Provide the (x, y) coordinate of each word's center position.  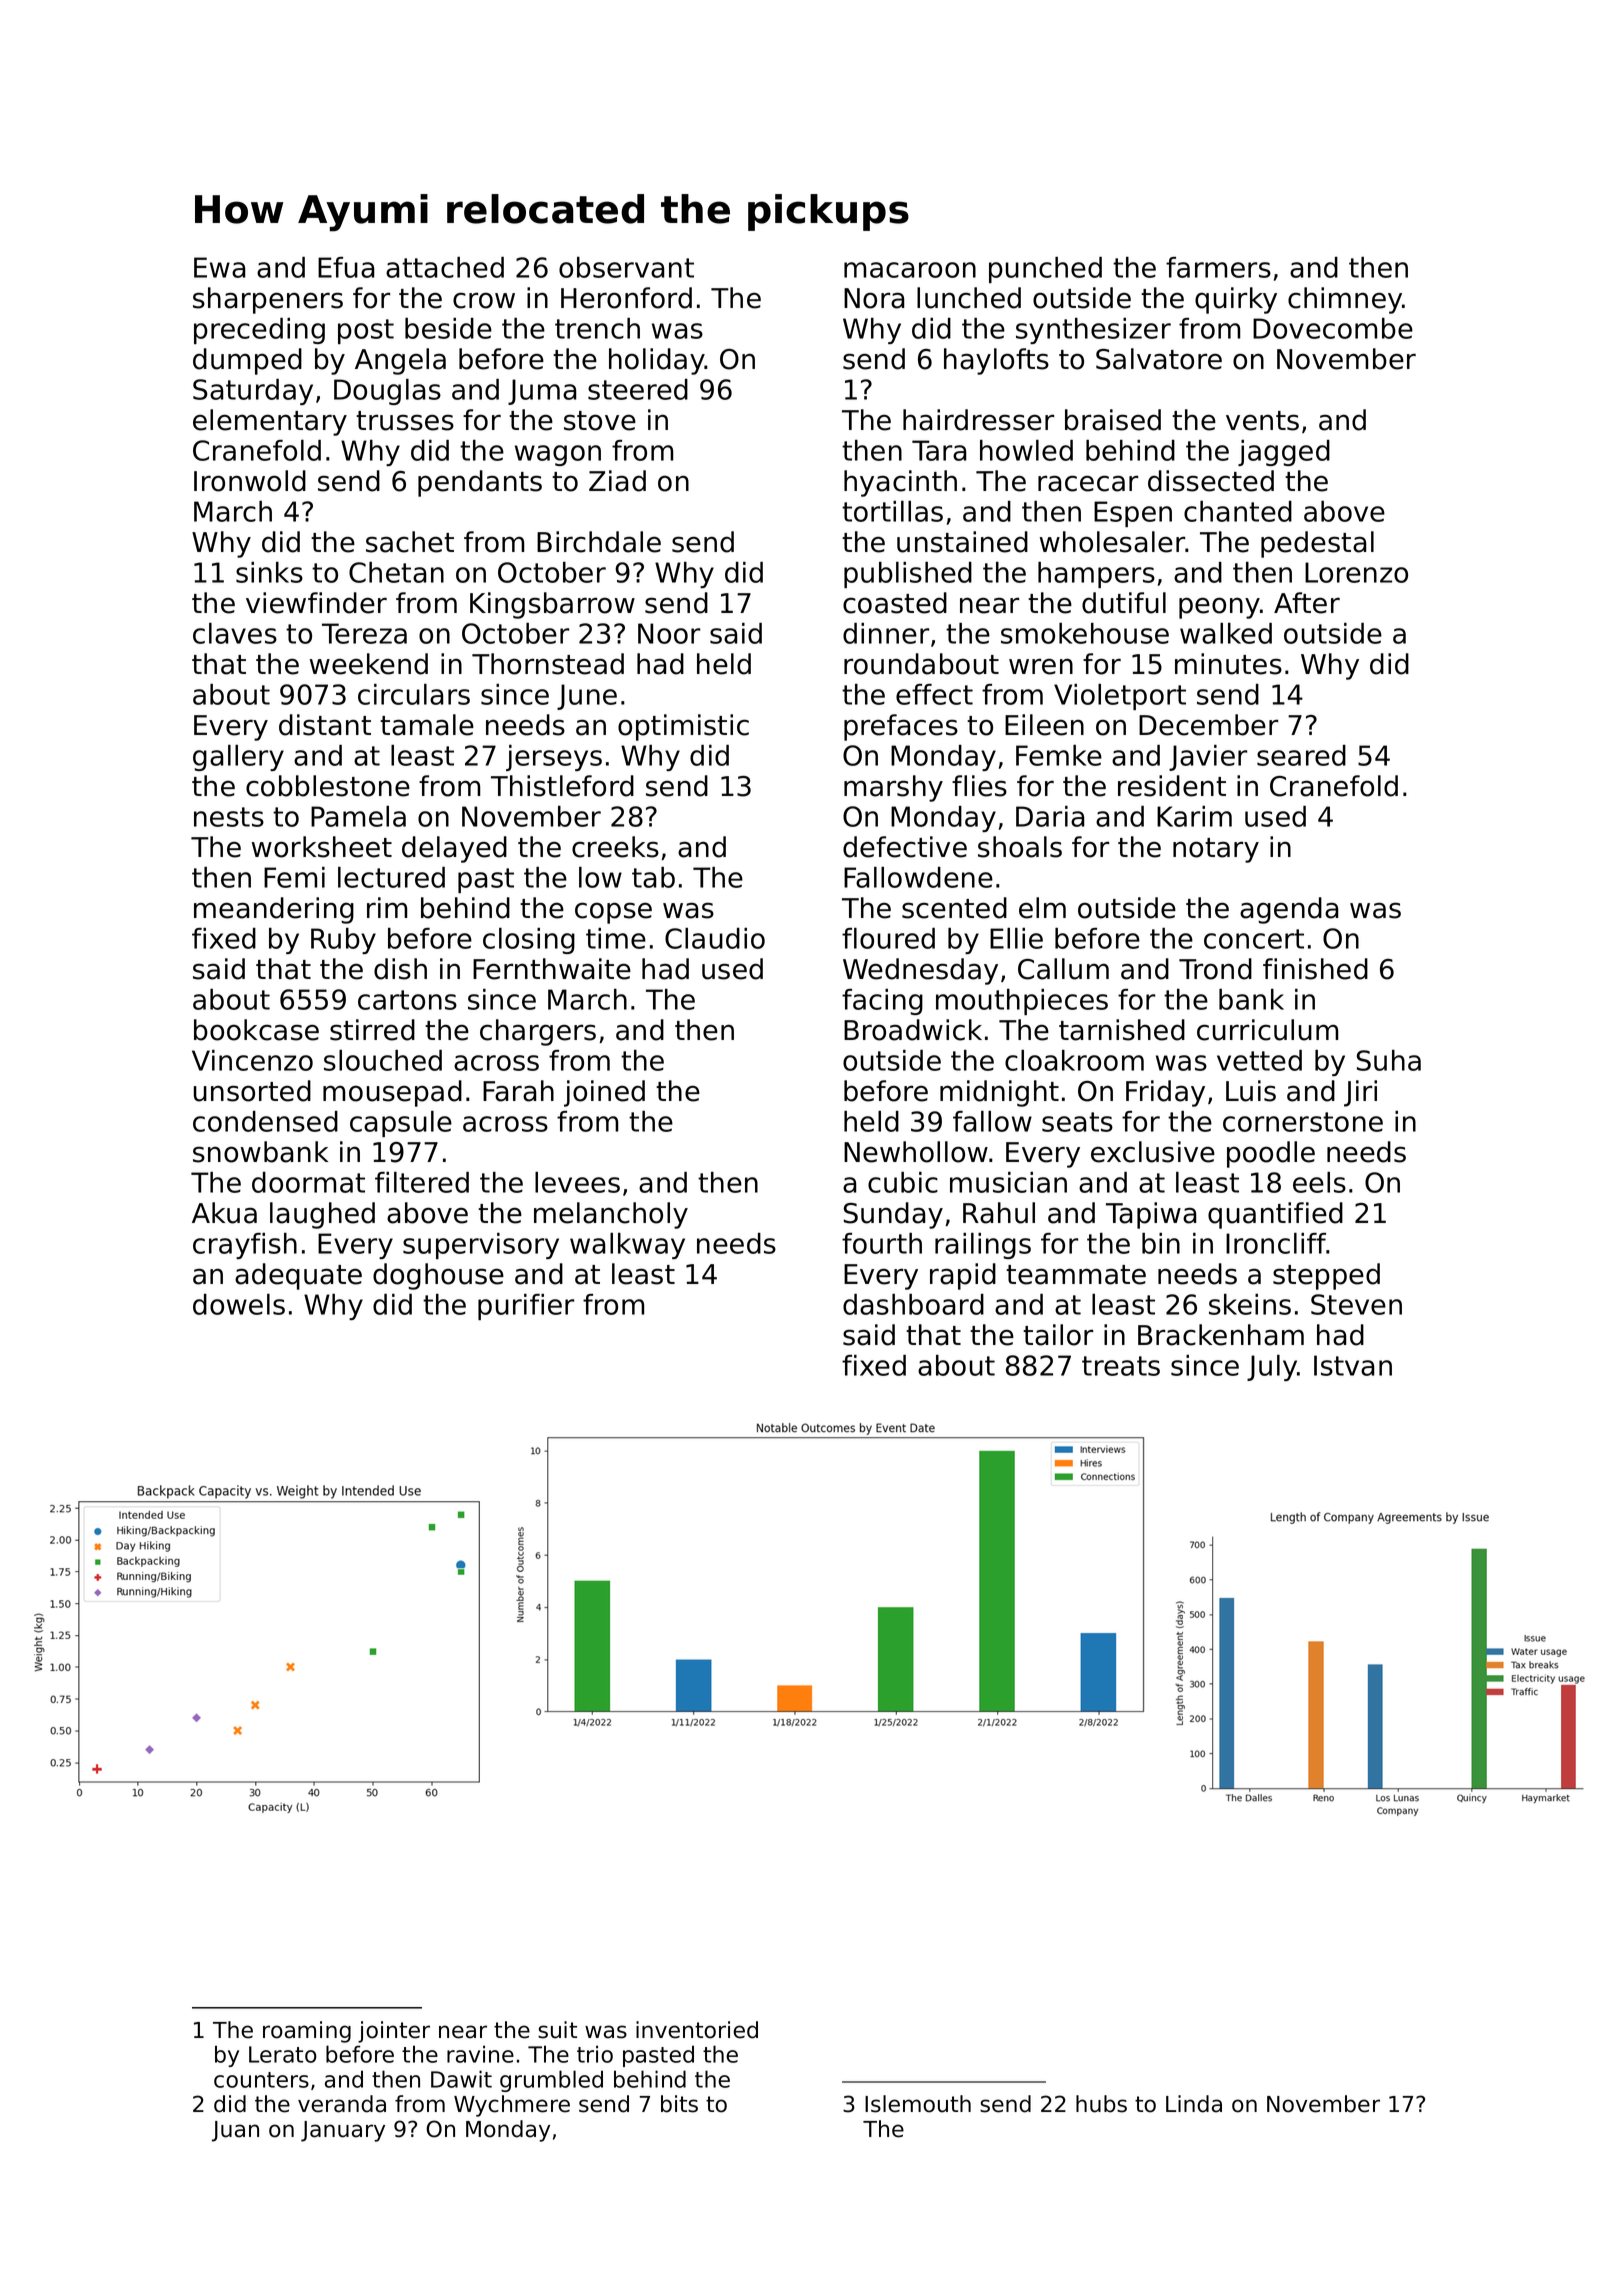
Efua (346, 267)
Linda (1194, 2104)
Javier (1208, 758)
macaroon (910, 270)
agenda (1289, 910)
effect (934, 694)
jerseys (554, 758)
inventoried (697, 2030)
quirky (1236, 300)
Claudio (715, 938)
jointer (394, 2032)
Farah (518, 1091)
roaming (307, 2032)
